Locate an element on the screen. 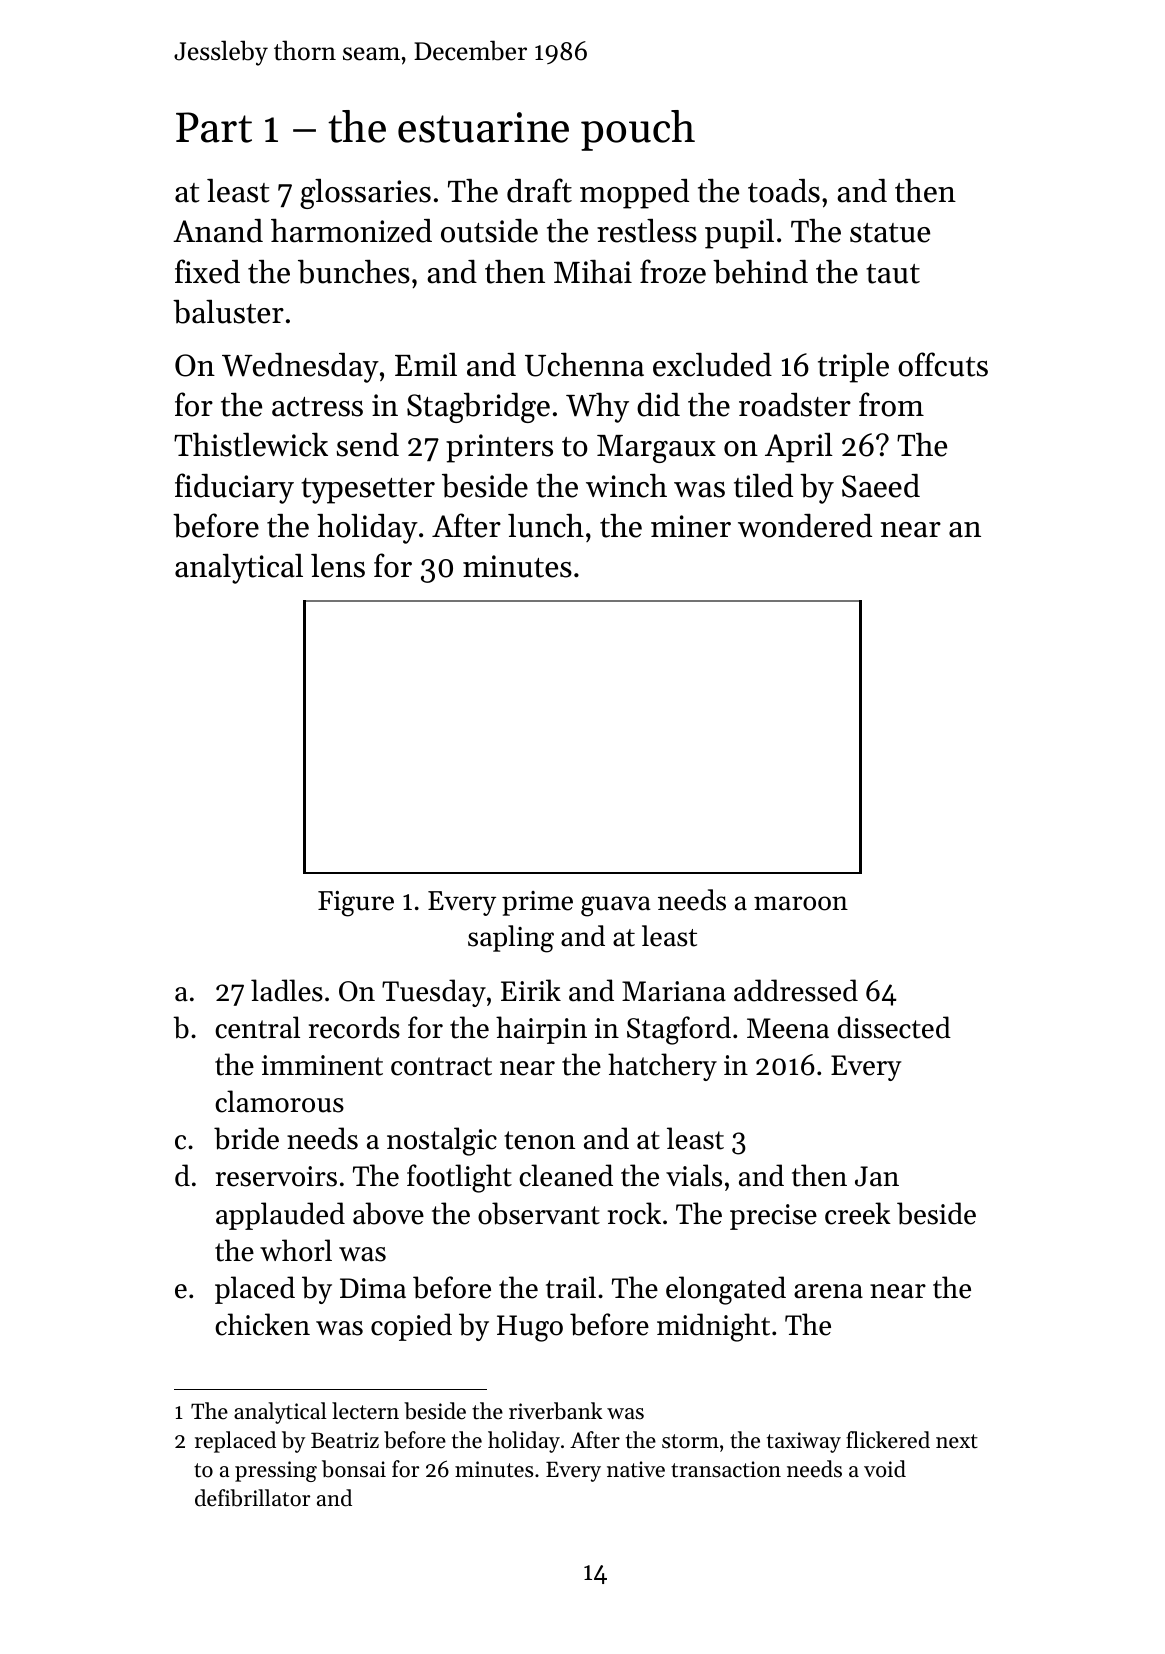 This screenshot has width=1165, height=1654. toads is located at coordinates (784, 191).
